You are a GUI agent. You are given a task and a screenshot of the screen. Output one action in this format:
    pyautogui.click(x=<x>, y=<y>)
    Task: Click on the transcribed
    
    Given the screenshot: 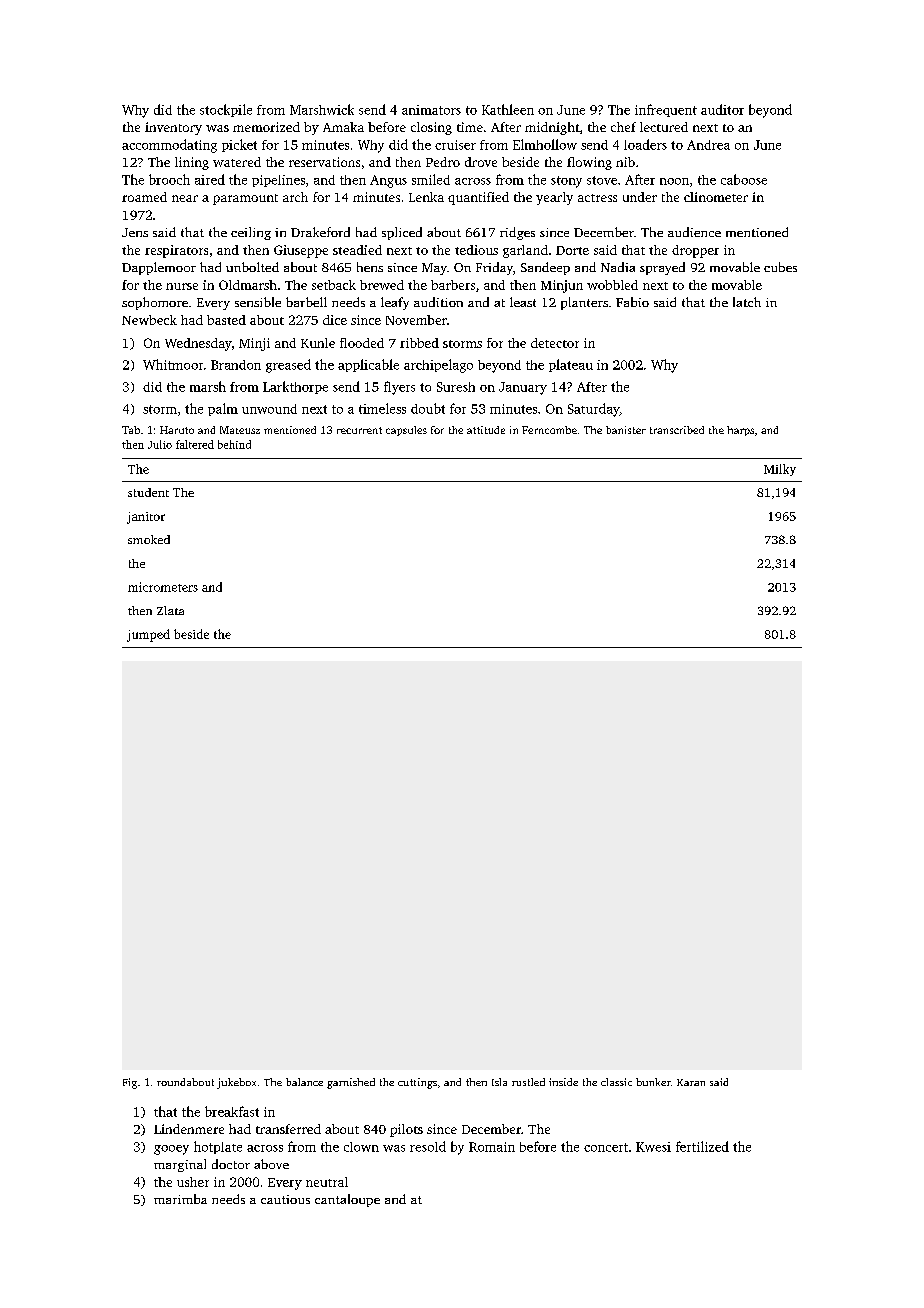 What is the action you would take?
    pyautogui.click(x=677, y=430)
